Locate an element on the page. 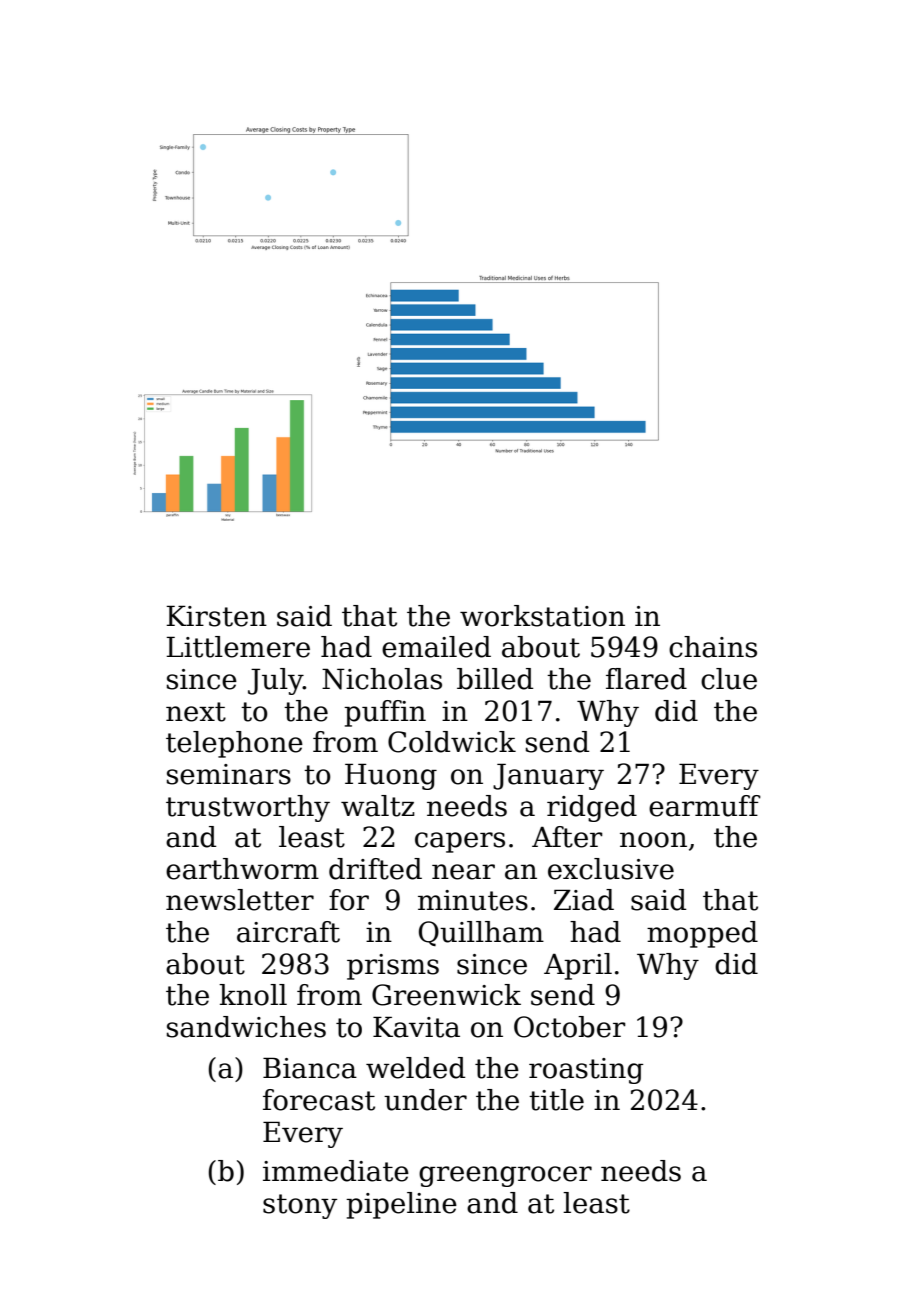  emailed is located at coordinates (436, 647).
